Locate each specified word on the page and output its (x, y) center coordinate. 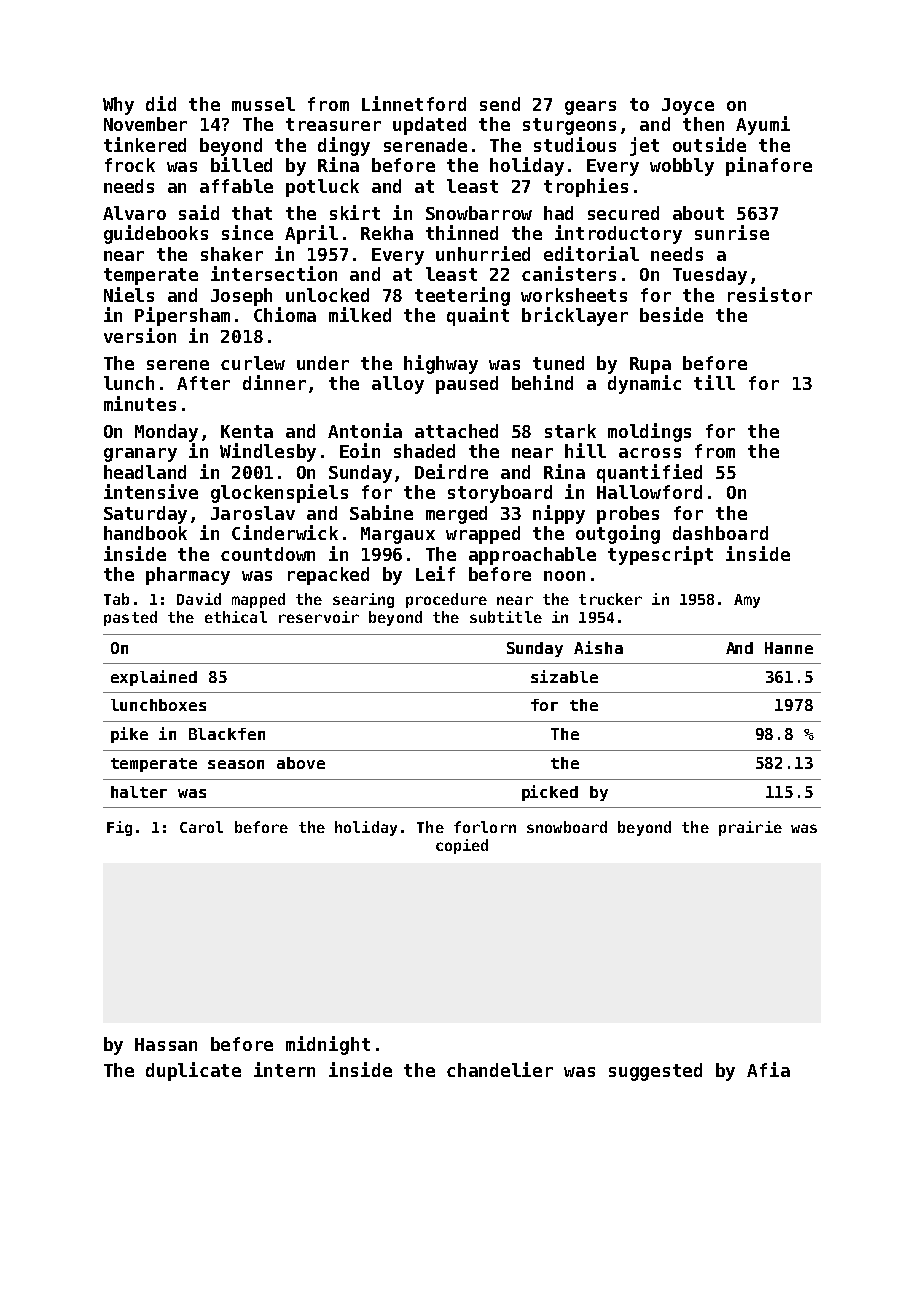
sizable (564, 676)
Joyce (688, 106)
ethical (236, 617)
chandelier (500, 1069)
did (161, 103)
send (500, 104)
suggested (655, 1072)
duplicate (193, 1071)
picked (550, 793)
